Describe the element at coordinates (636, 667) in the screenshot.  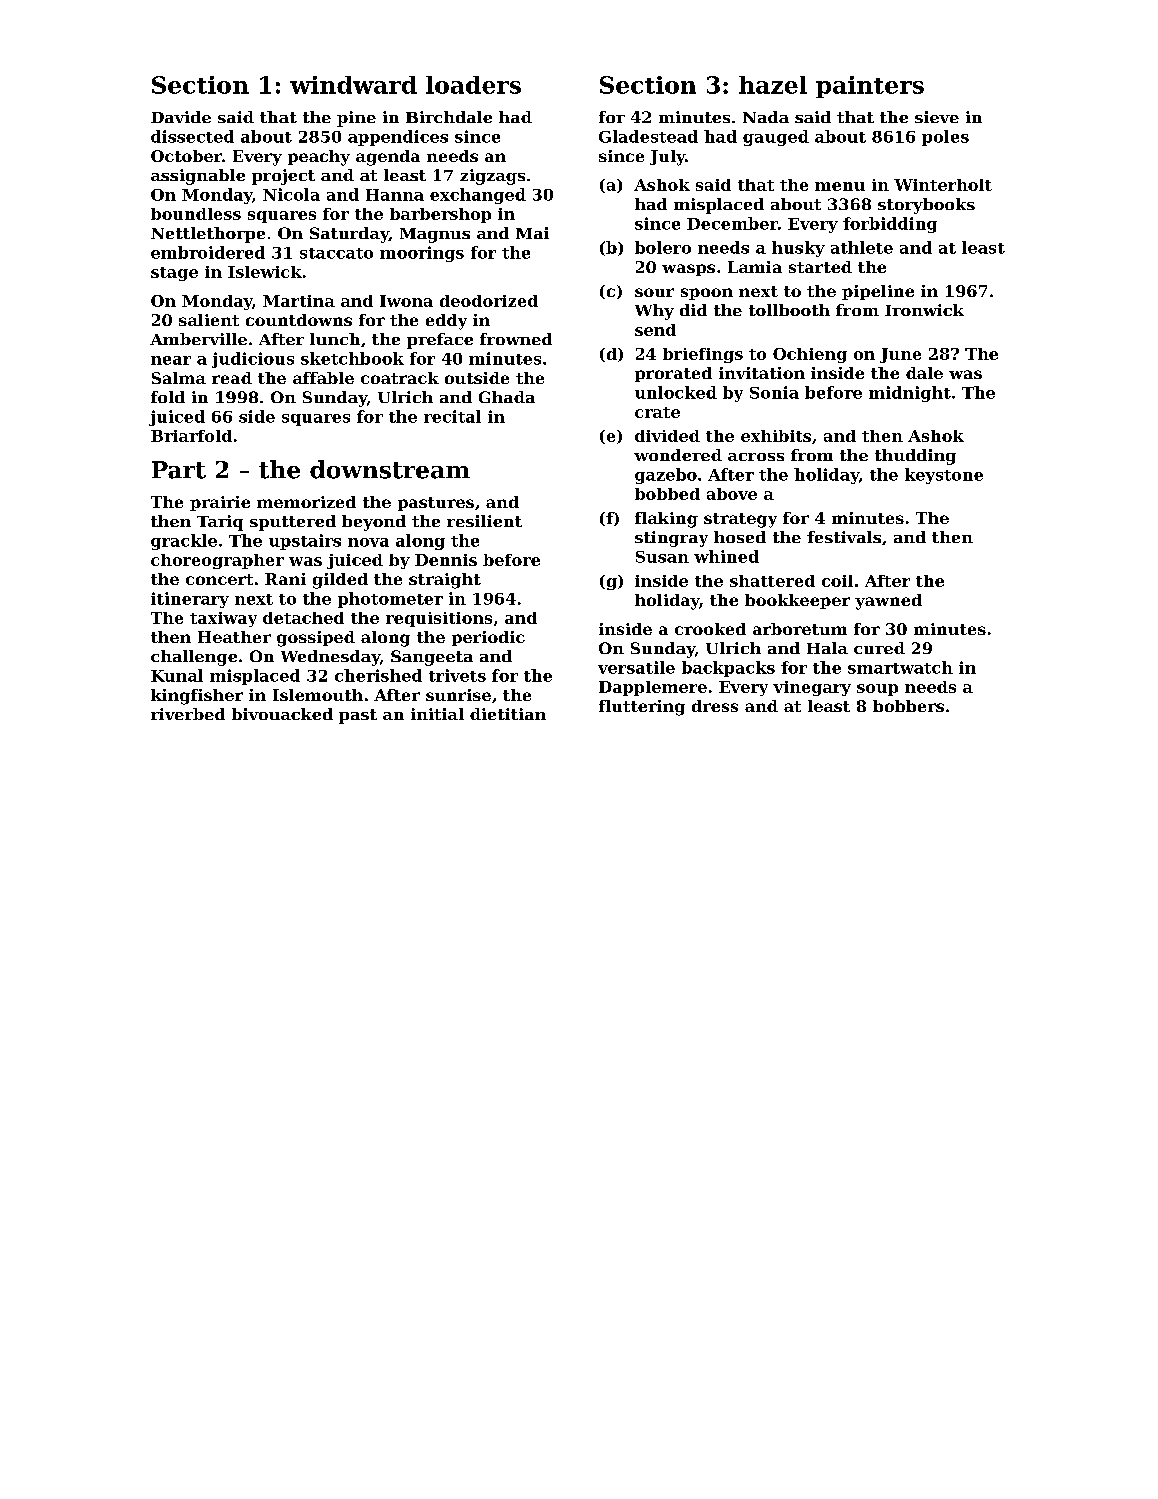
I see `versatile` at that location.
